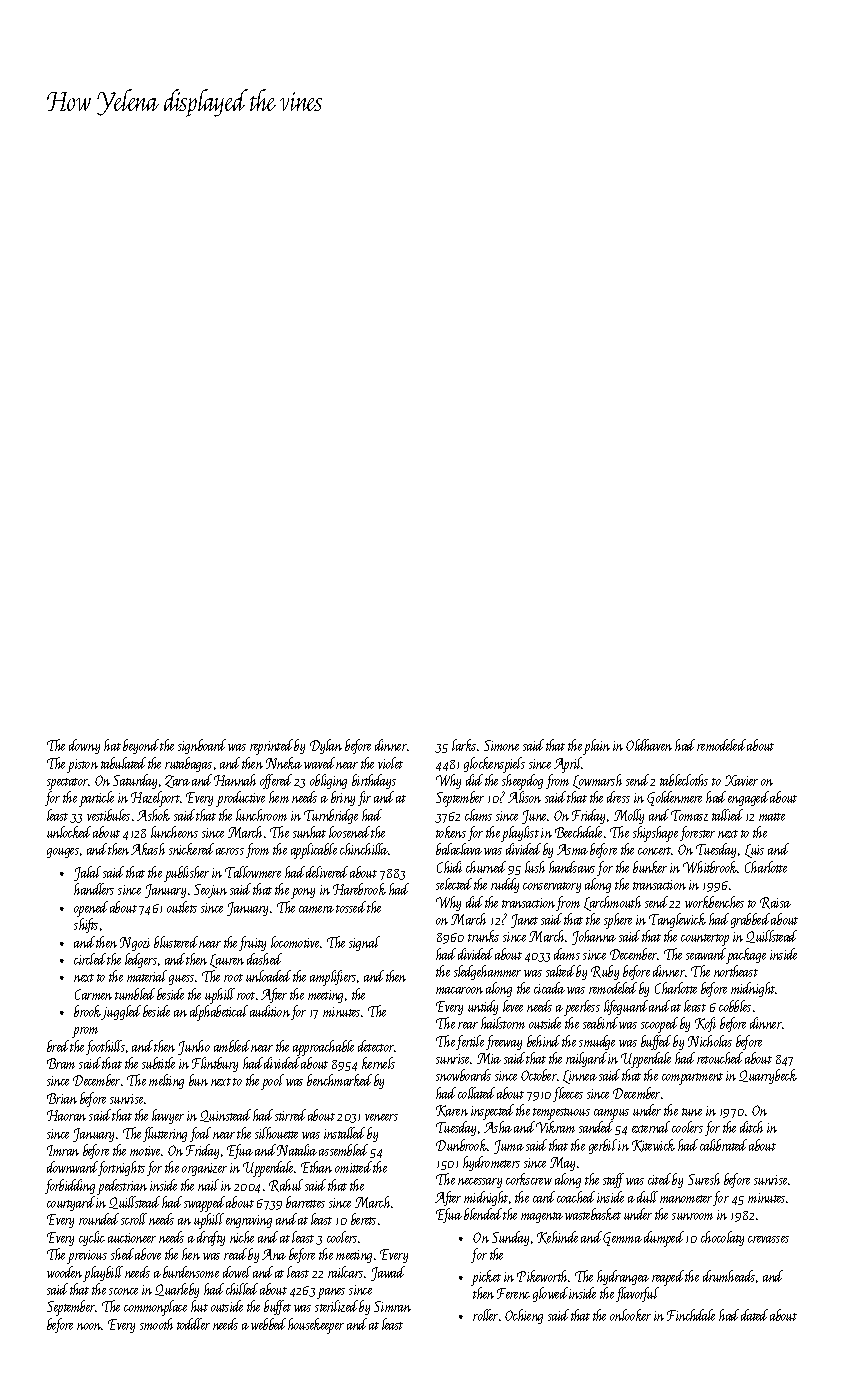 This screenshot has height=1400, width=849. I want to click on grabbed, so click(750, 920).
